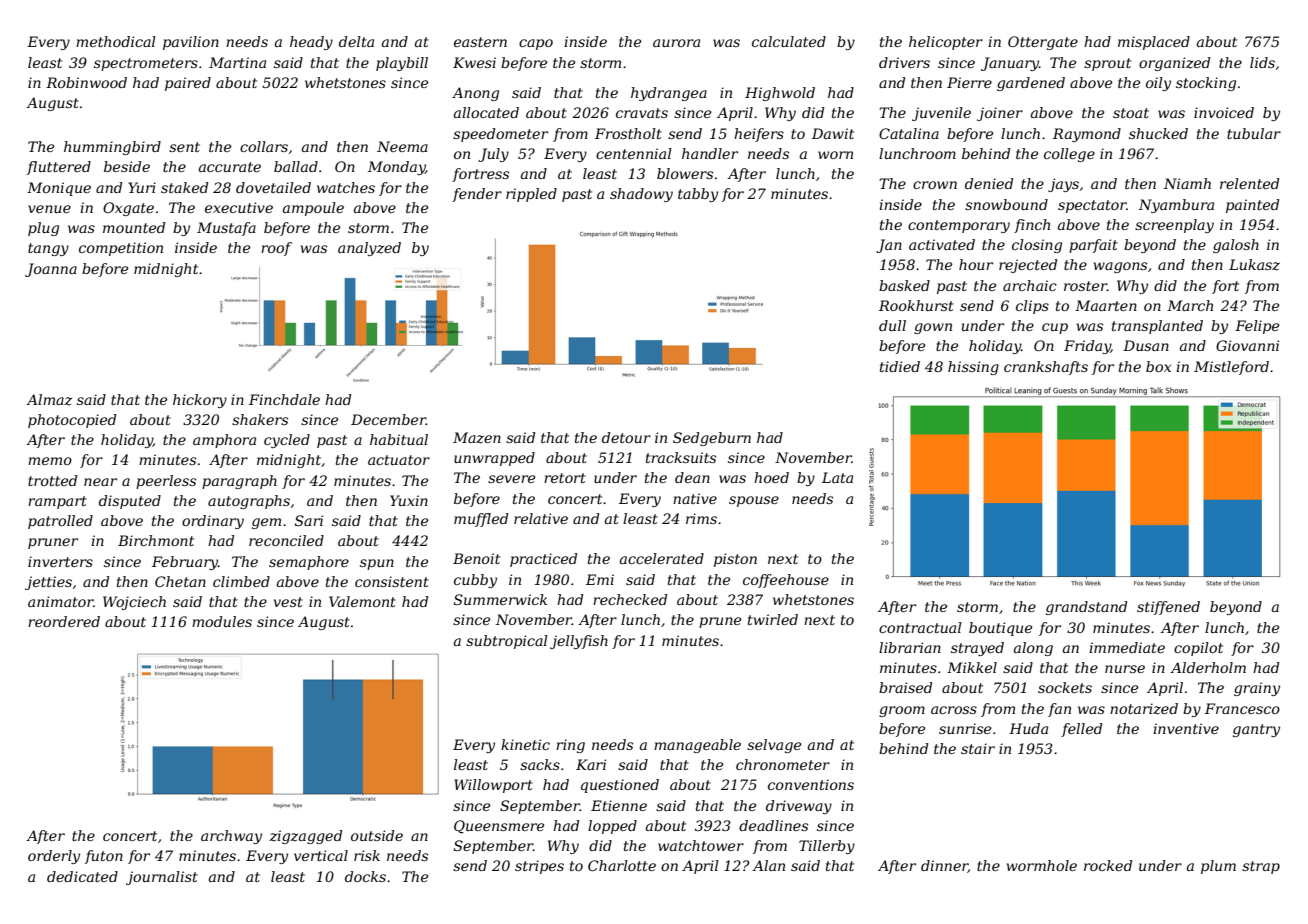 This document has width=1308, height=924. Describe the element at coordinates (701, 518) in the document. I see `rims` at that location.
